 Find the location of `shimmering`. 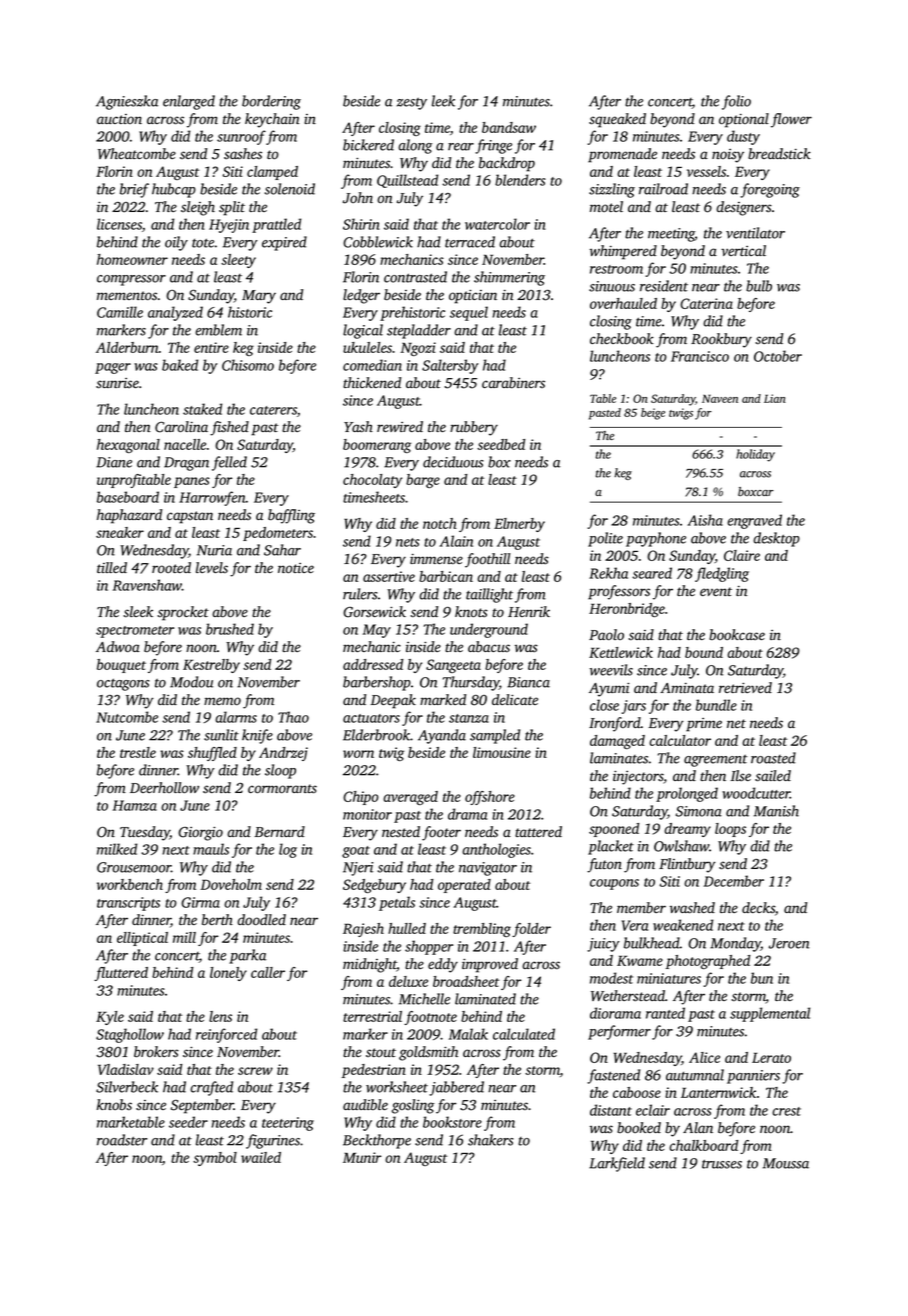

shimmering is located at coordinates (509, 278).
